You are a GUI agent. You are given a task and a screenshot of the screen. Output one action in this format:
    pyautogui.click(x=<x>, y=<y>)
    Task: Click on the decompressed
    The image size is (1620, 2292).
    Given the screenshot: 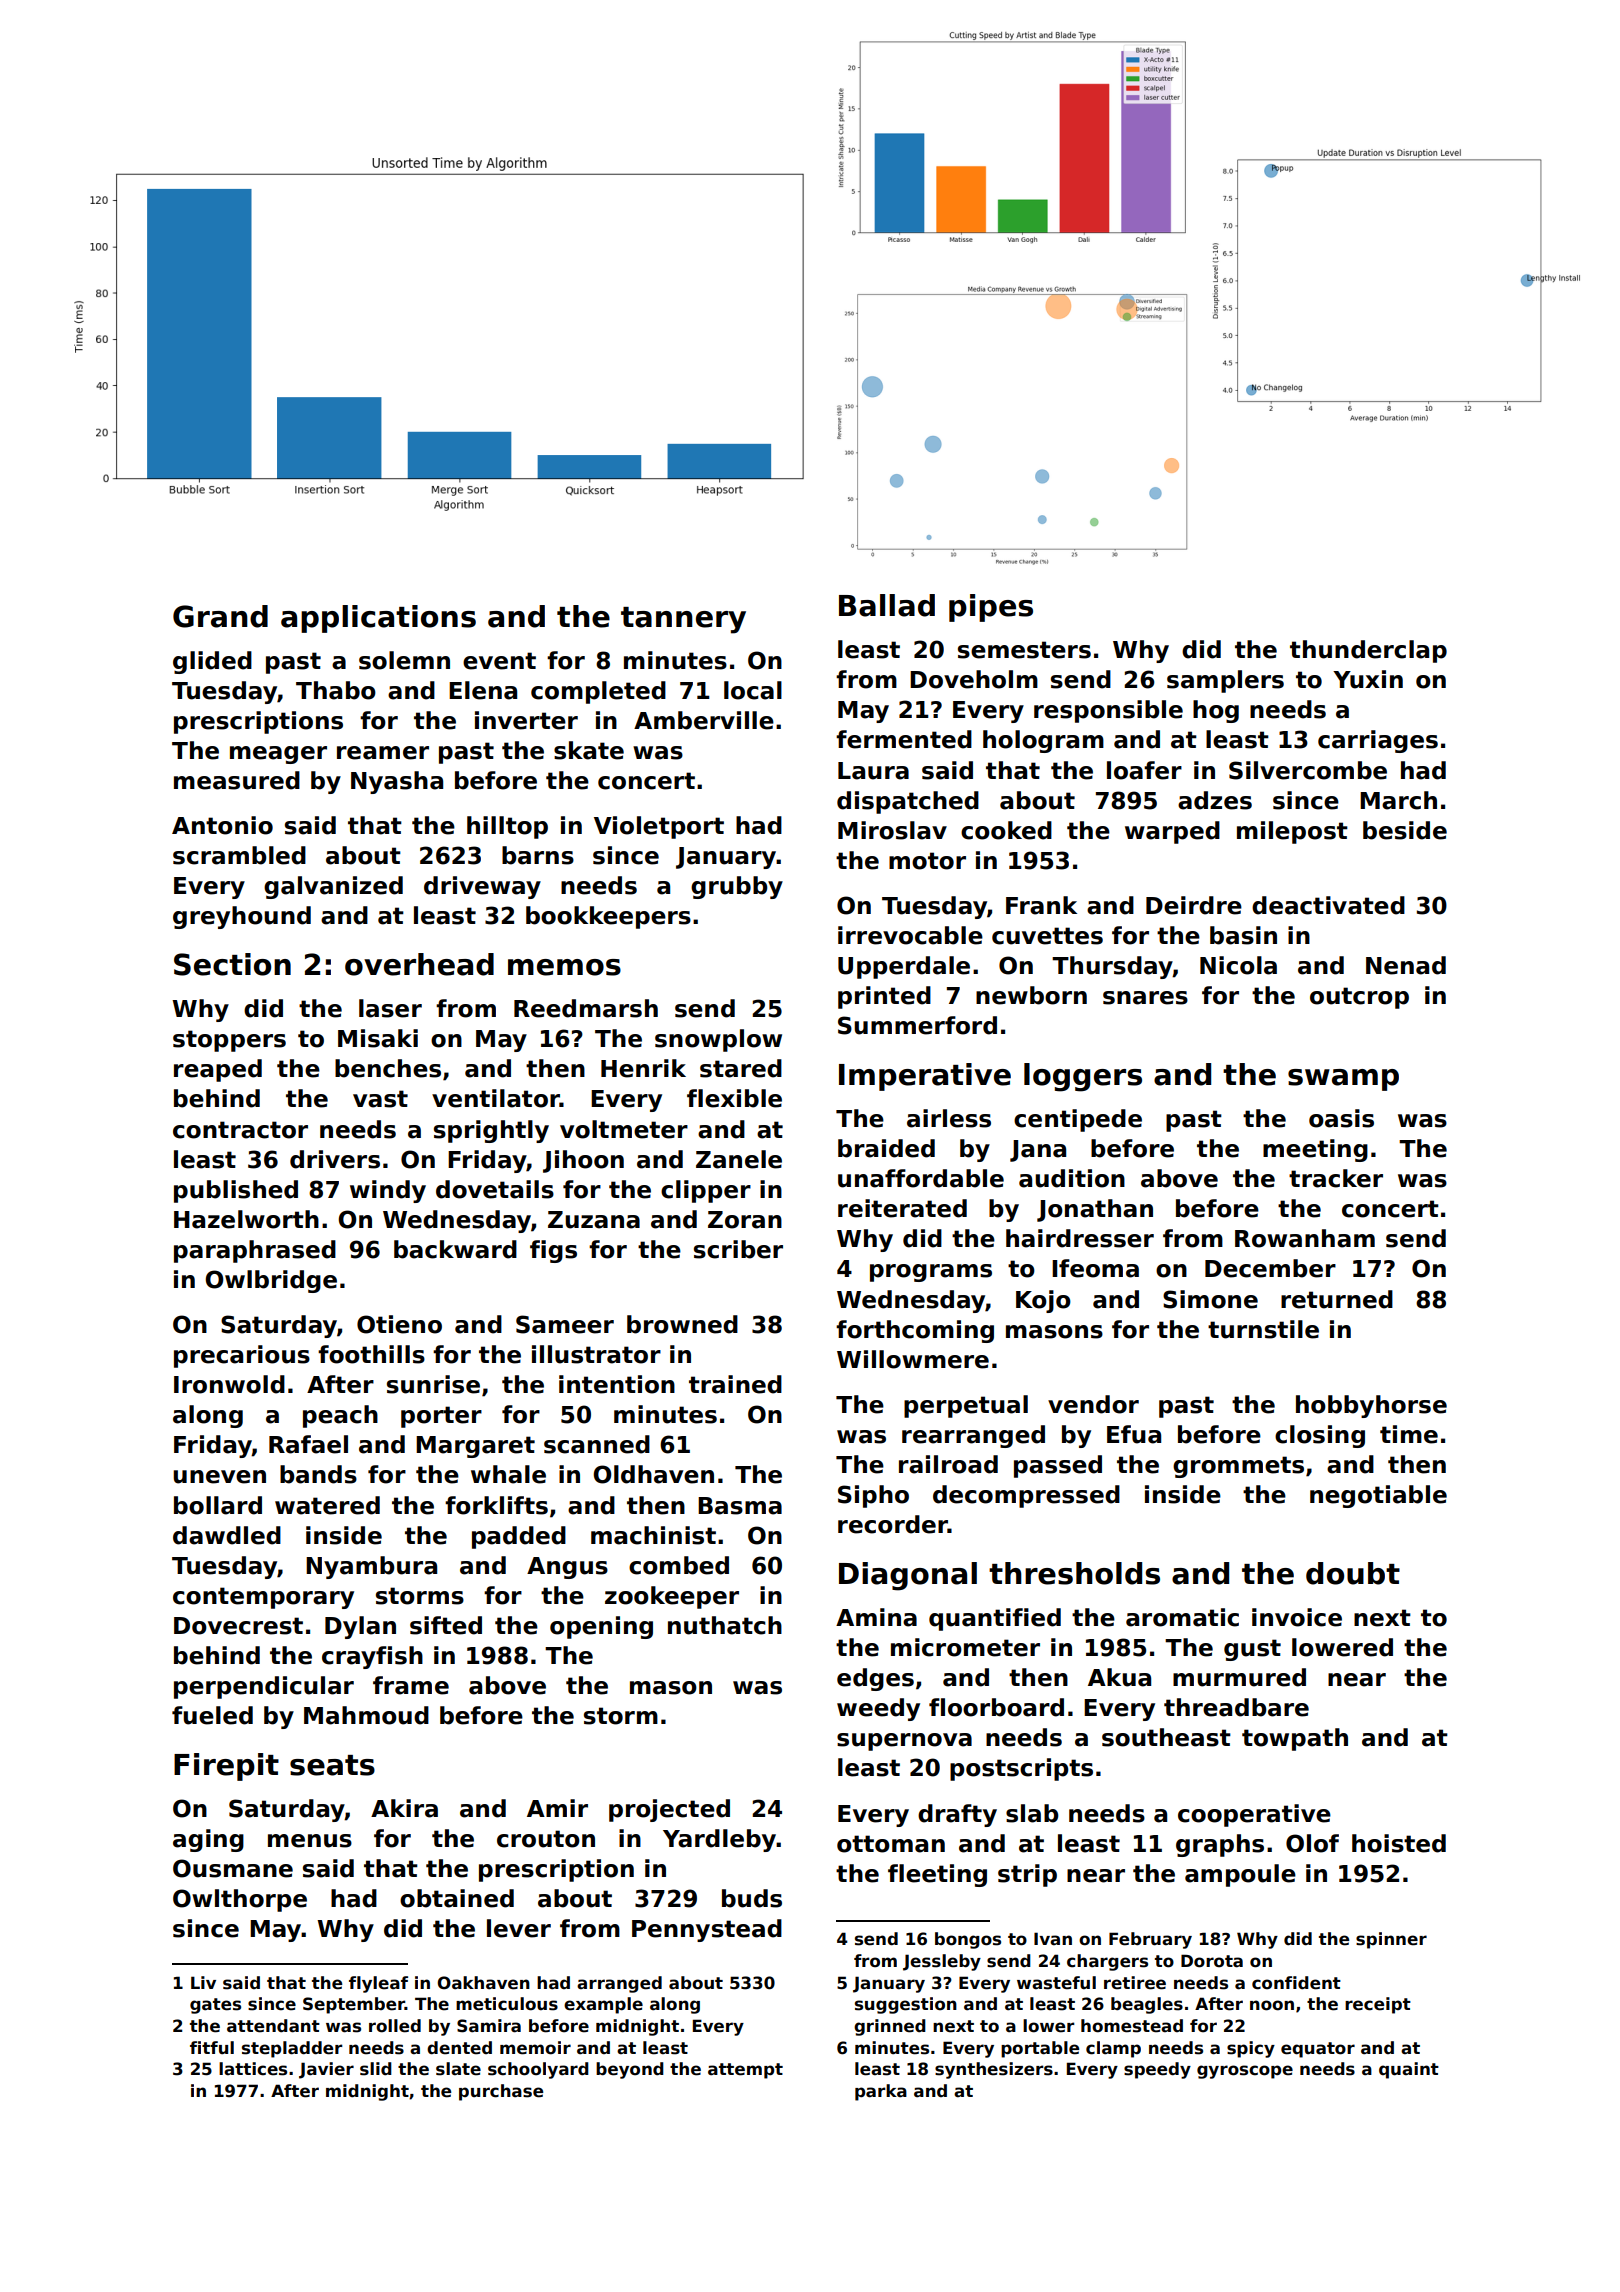 What is the action you would take?
    pyautogui.click(x=1026, y=1496)
